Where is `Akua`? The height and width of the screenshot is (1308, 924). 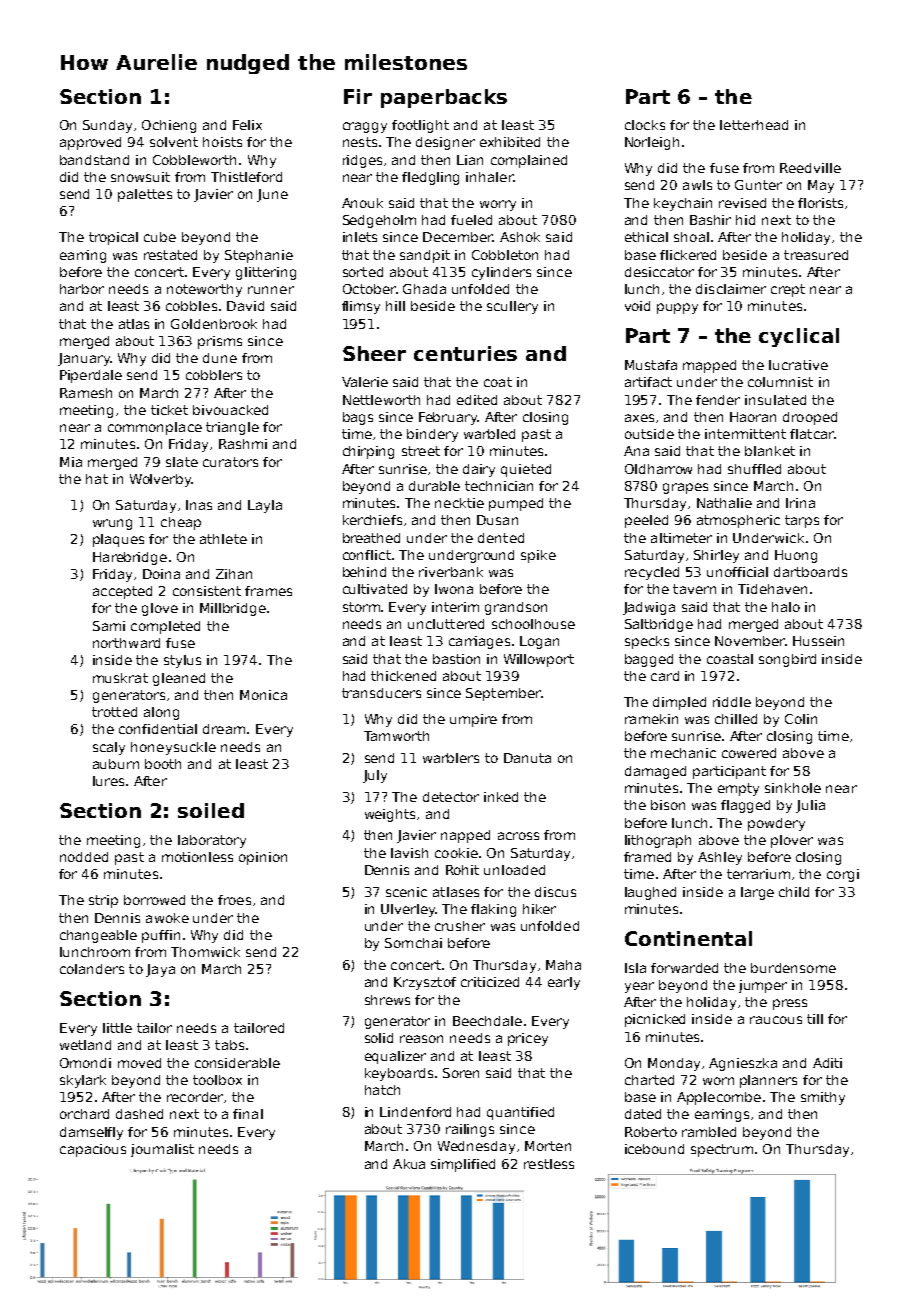 Akua is located at coordinates (409, 1164).
